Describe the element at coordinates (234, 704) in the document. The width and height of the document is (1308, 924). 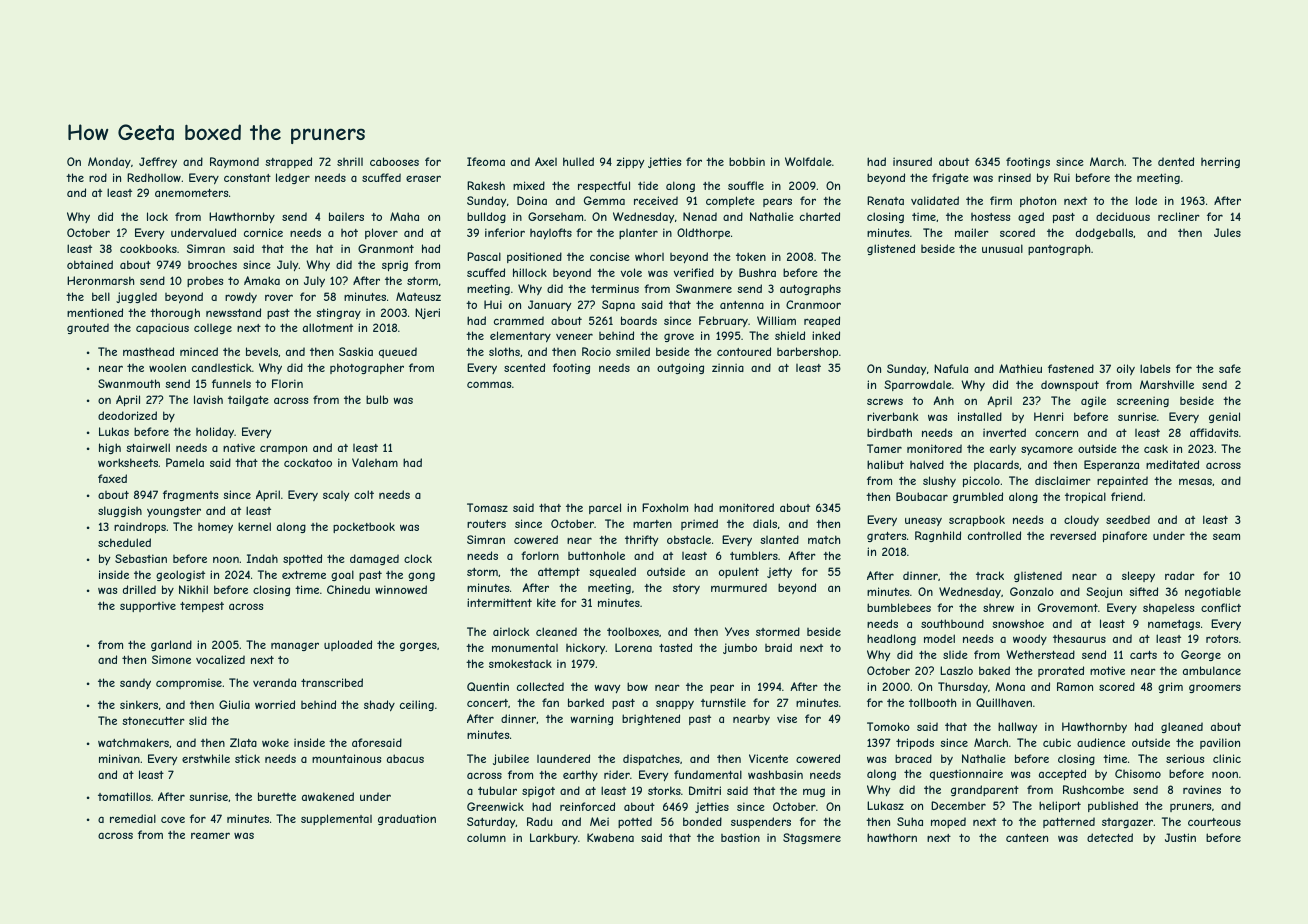
I see `Giulia` at that location.
